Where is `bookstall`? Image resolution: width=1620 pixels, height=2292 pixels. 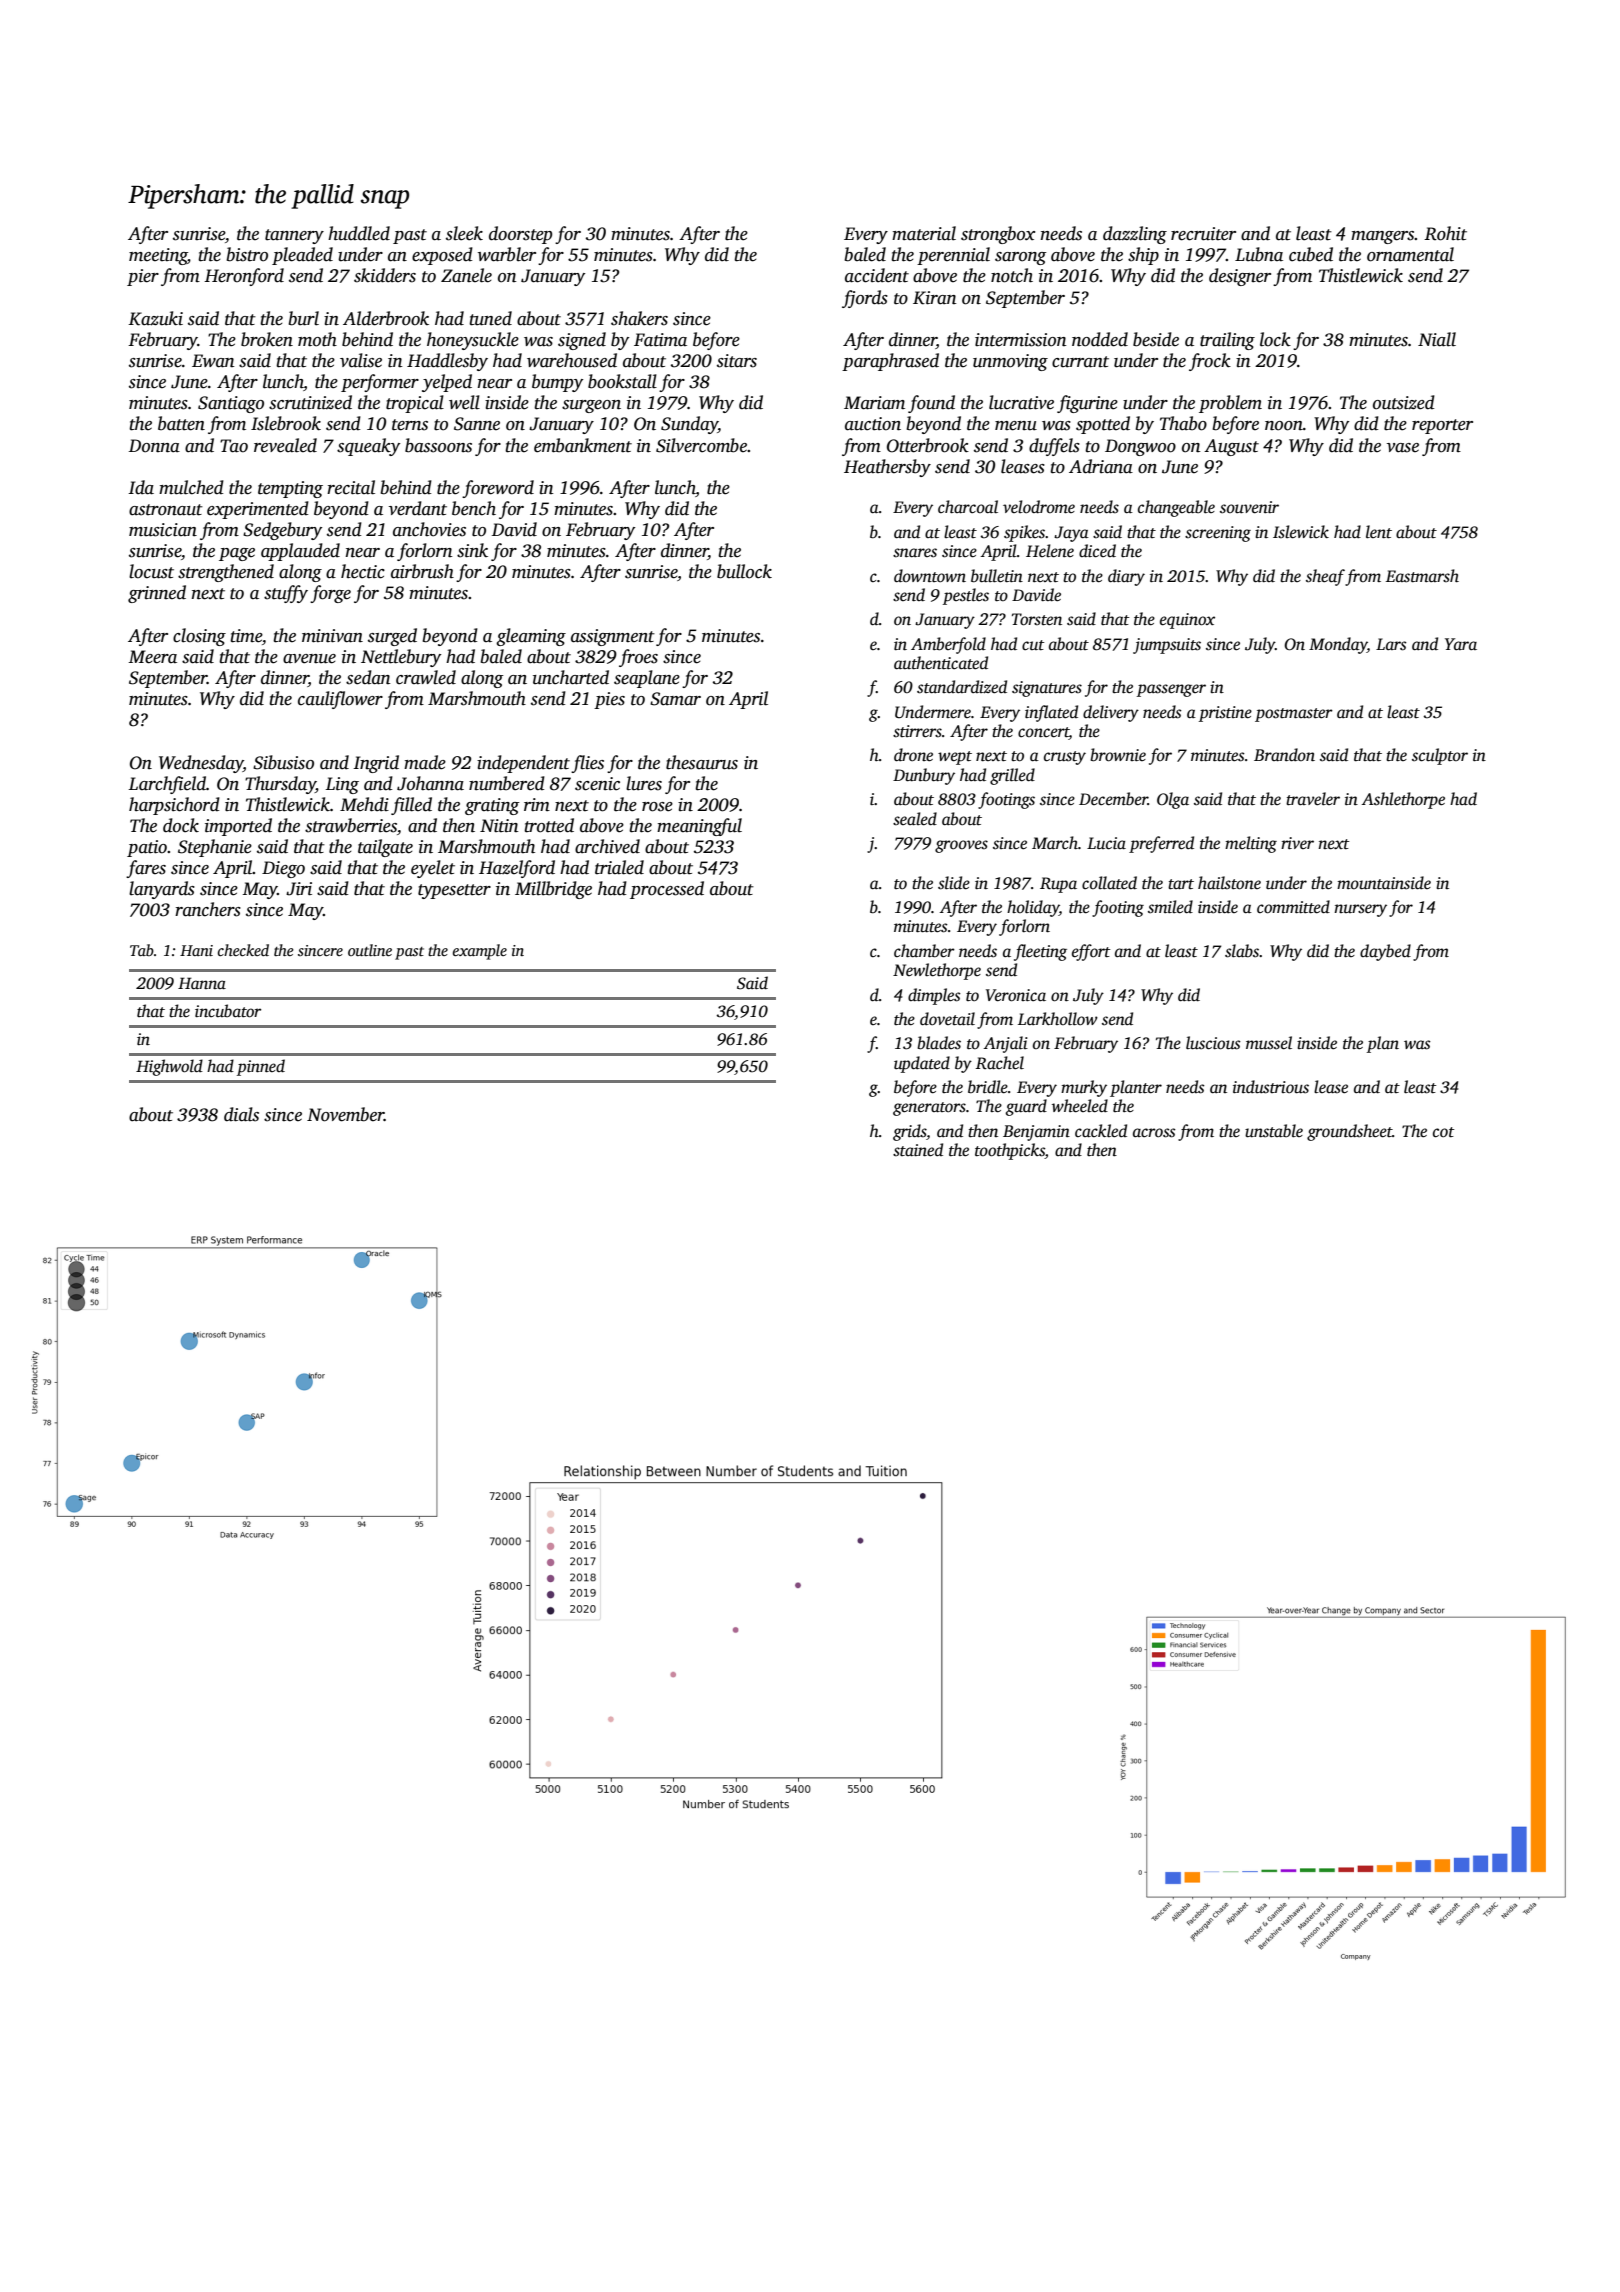
bookstall is located at coordinates (622, 381).
